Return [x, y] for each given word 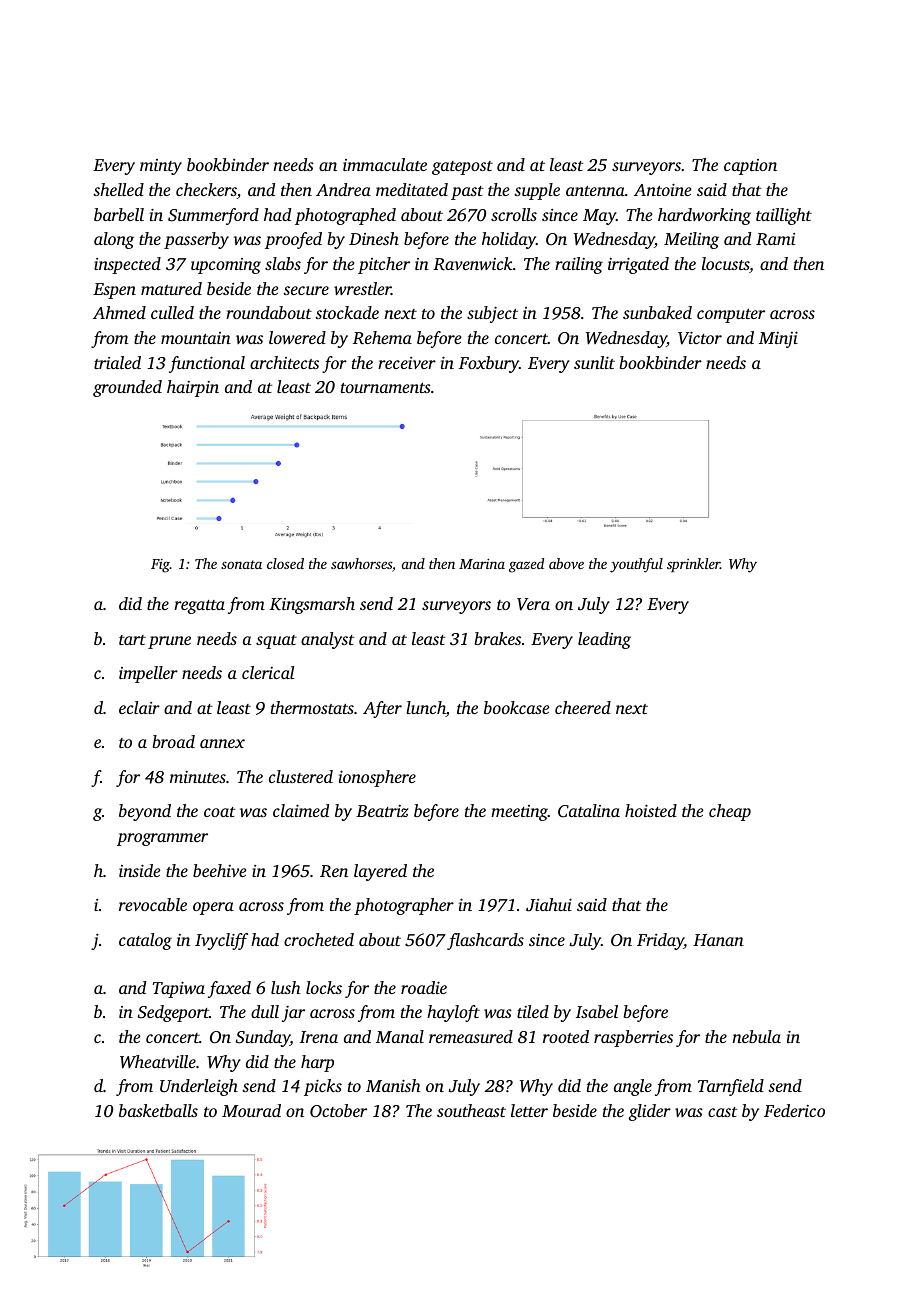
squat [276, 642]
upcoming [226, 266]
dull [265, 1011]
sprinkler [693, 565]
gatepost [462, 168]
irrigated [638, 265]
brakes [497, 638]
